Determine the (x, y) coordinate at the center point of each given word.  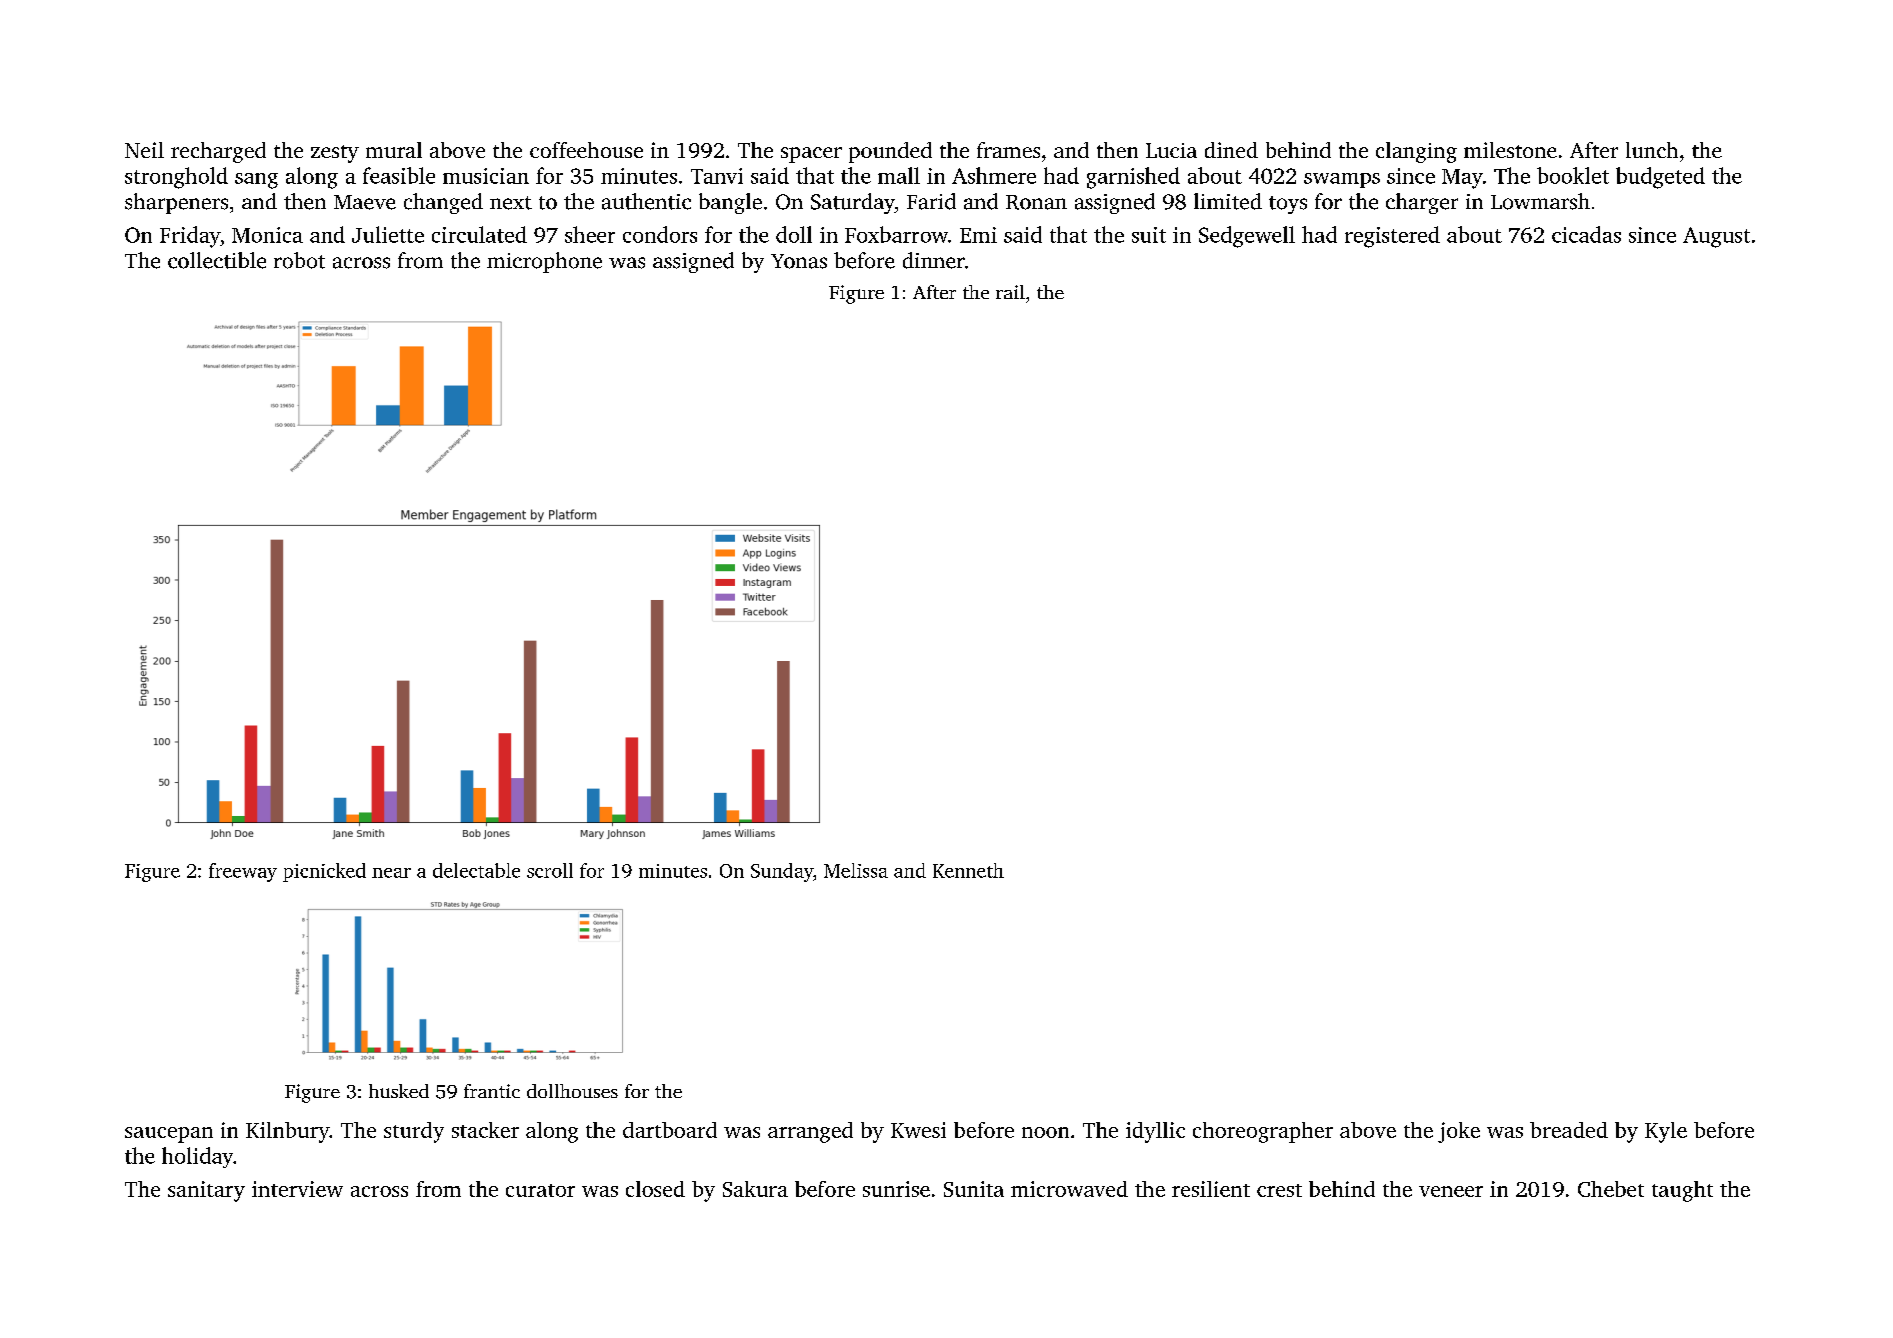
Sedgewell (1247, 237)
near (391, 873)
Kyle (1666, 1132)
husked (399, 1091)
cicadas (1586, 234)
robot (299, 260)
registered (1392, 237)
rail (1010, 292)
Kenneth (968, 870)
